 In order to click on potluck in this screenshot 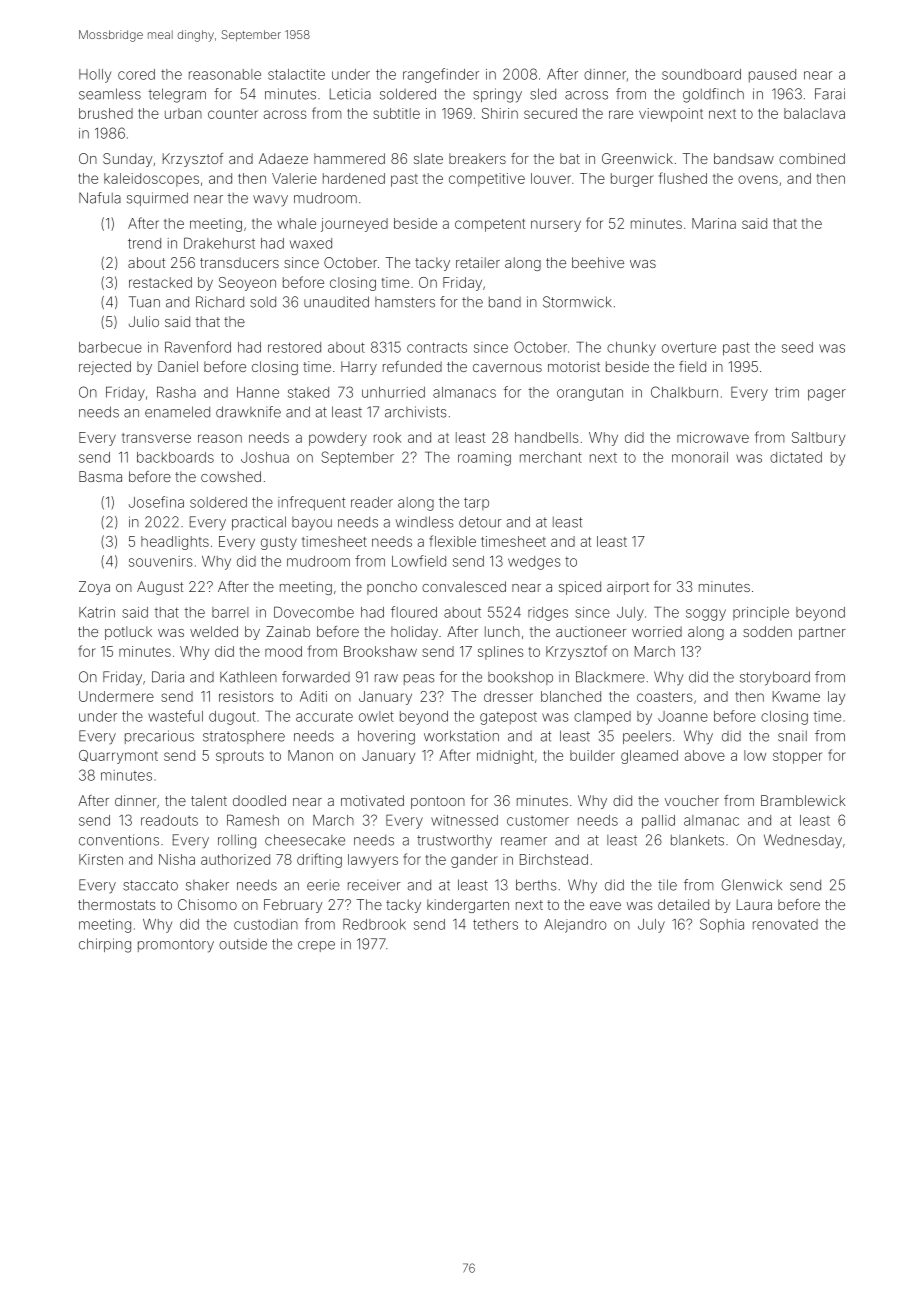, I will do `click(128, 633)`.
